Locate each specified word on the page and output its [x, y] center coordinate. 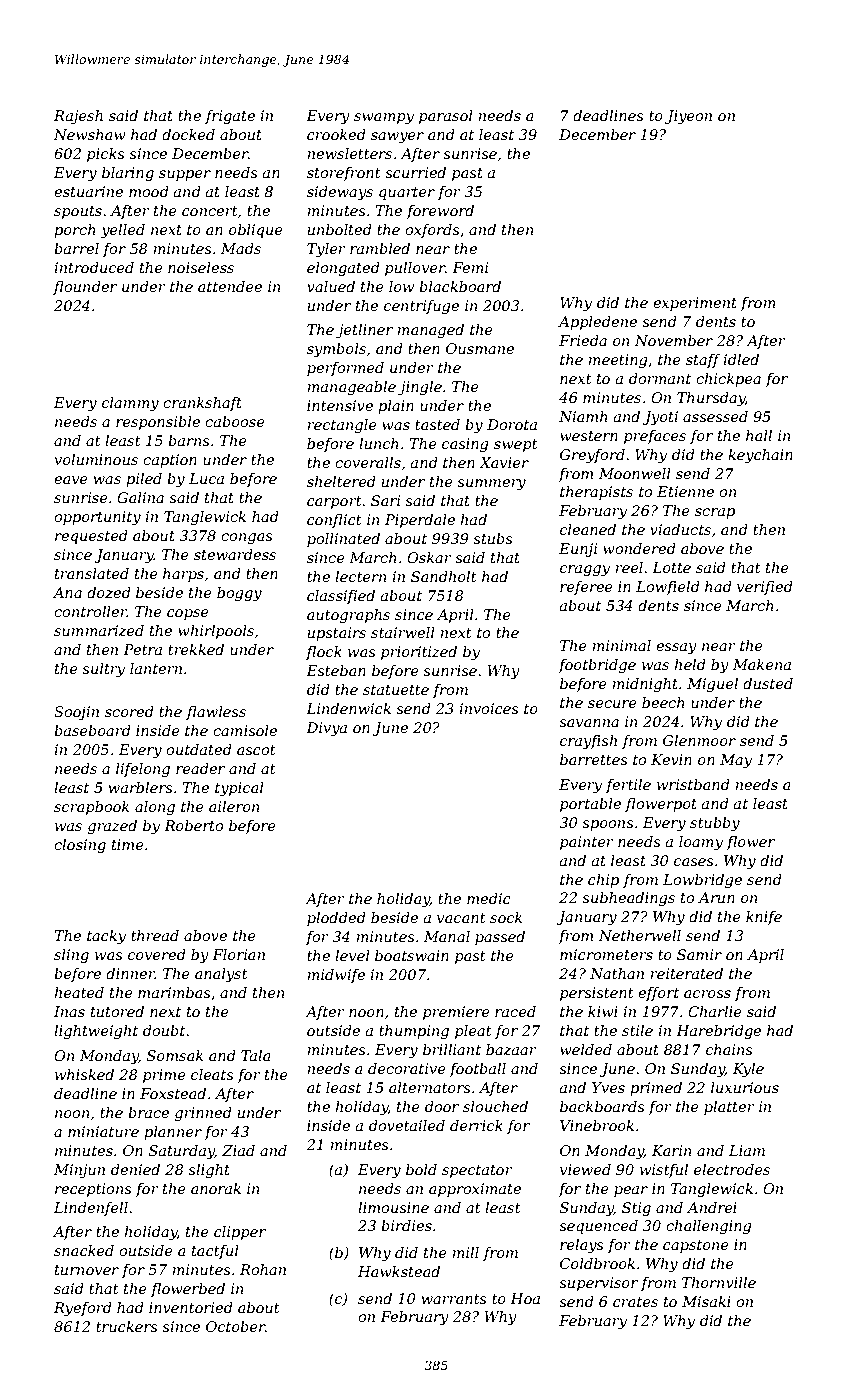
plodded [336, 919]
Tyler [326, 250]
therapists [596, 493]
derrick [476, 1125]
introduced [94, 267]
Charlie [715, 1011]
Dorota [512, 424]
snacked [84, 1250]
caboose [235, 421]
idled [741, 359]
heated [79, 992]
